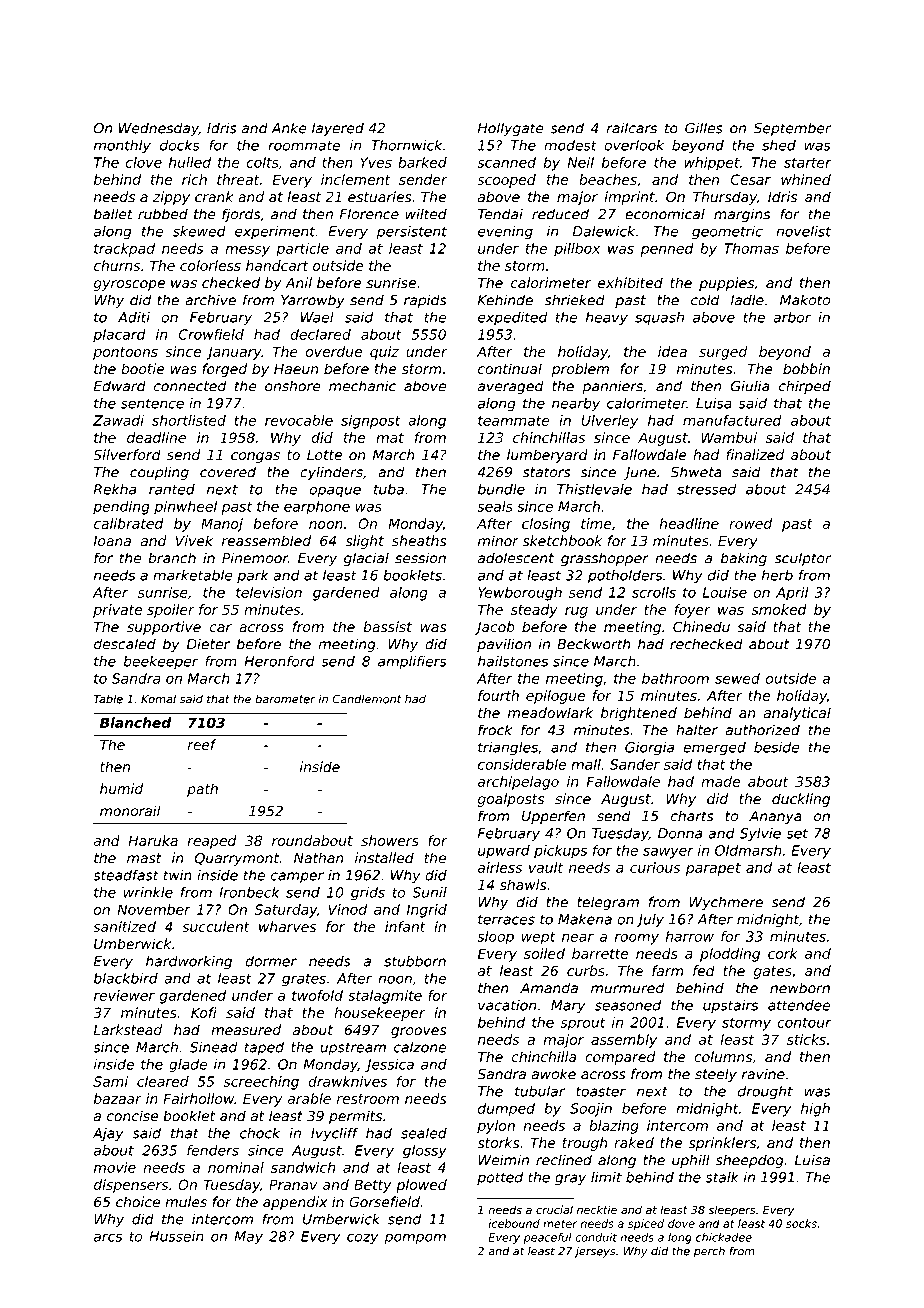 The width and height of the screenshot is (924, 1308). Describe the element at coordinates (118, 1098) in the screenshot. I see `bazaar` at that location.
